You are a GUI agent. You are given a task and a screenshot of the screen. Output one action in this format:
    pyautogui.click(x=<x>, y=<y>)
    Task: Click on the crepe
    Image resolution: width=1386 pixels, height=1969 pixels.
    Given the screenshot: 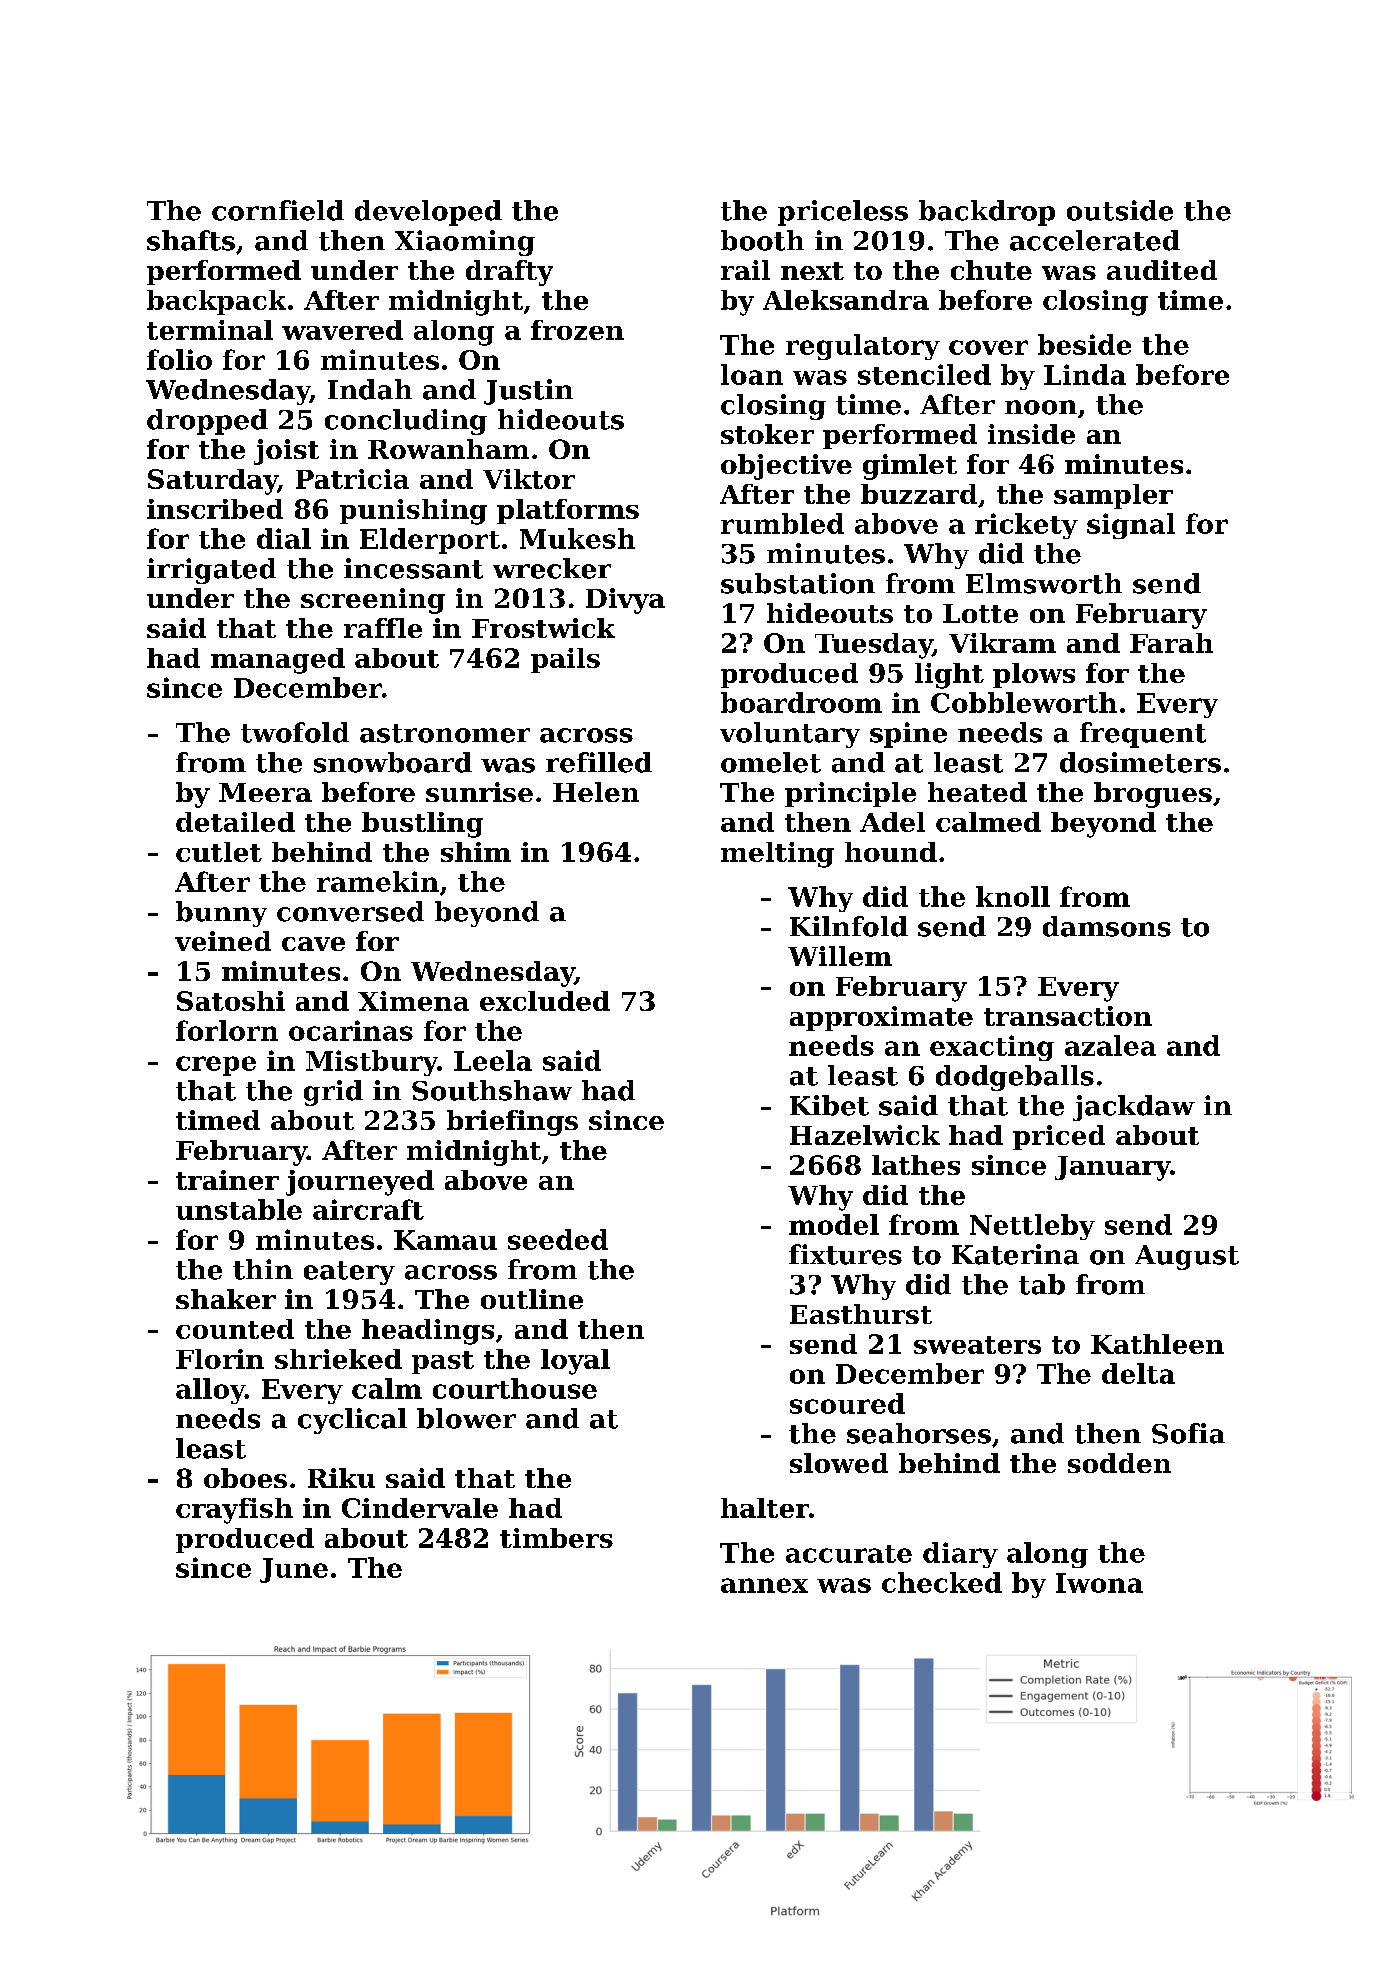 What is the action you would take?
    pyautogui.click(x=216, y=1066)
